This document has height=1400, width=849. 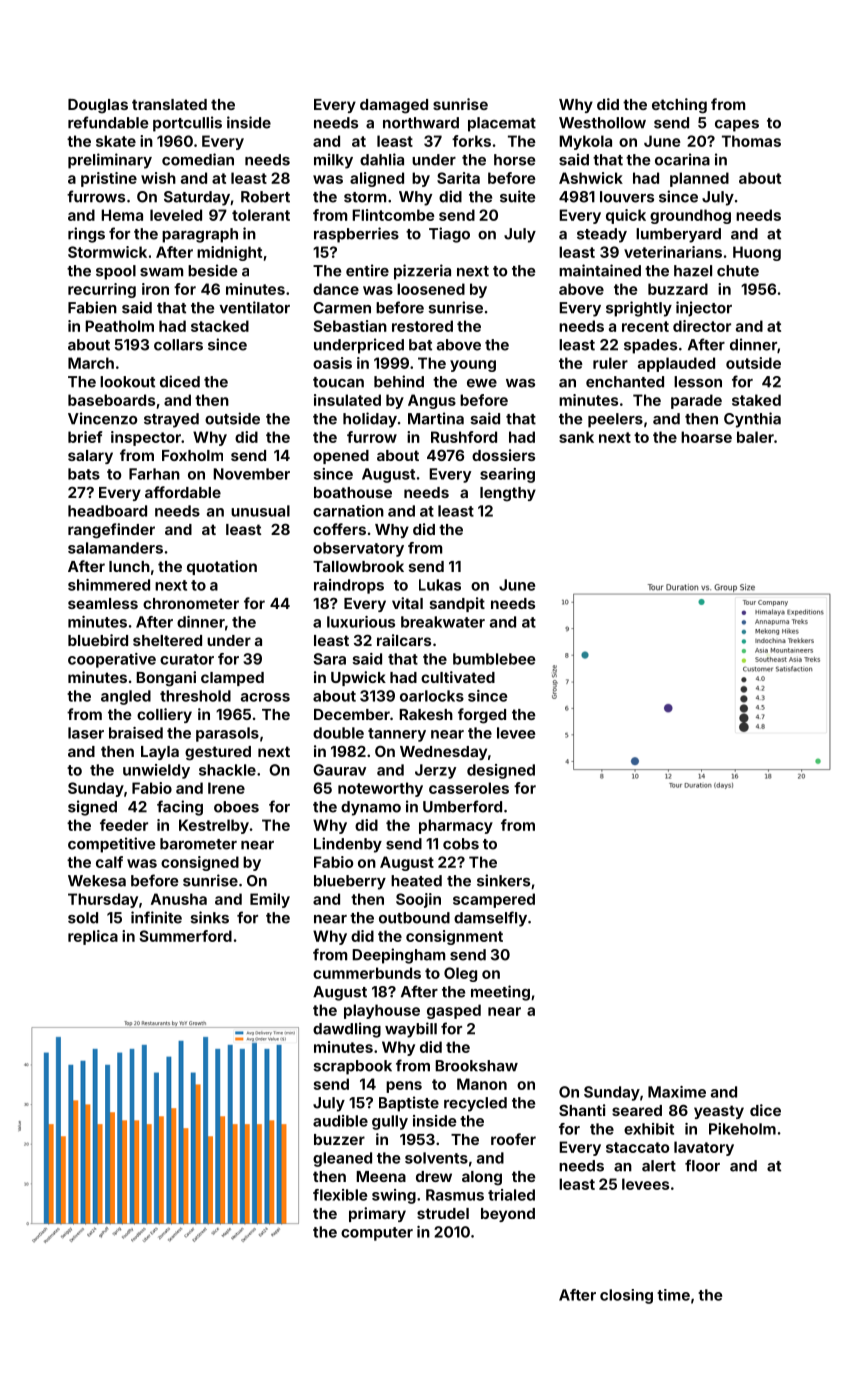 I want to click on closing, so click(x=626, y=1296).
